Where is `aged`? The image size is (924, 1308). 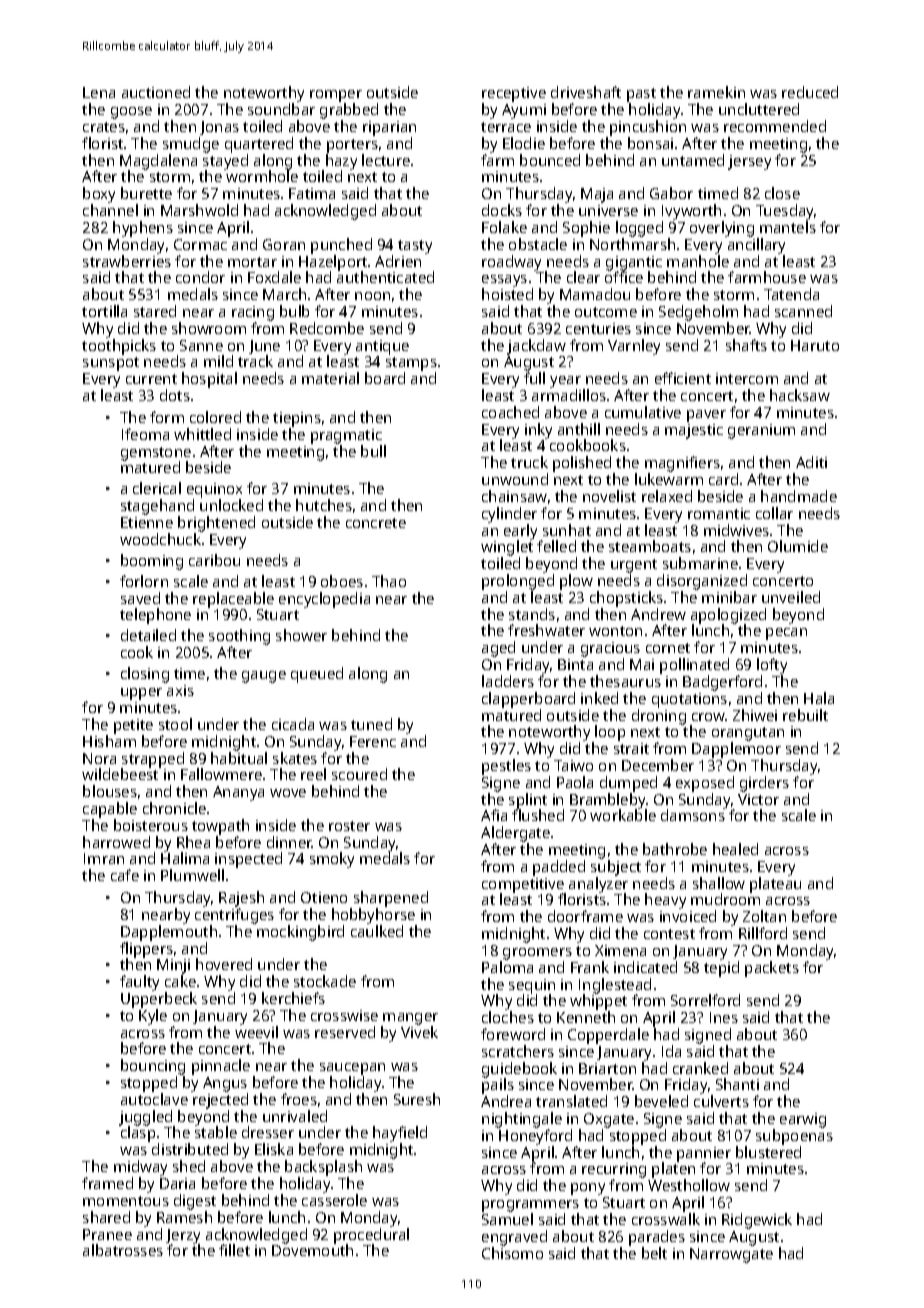 aged is located at coordinates (498, 649).
